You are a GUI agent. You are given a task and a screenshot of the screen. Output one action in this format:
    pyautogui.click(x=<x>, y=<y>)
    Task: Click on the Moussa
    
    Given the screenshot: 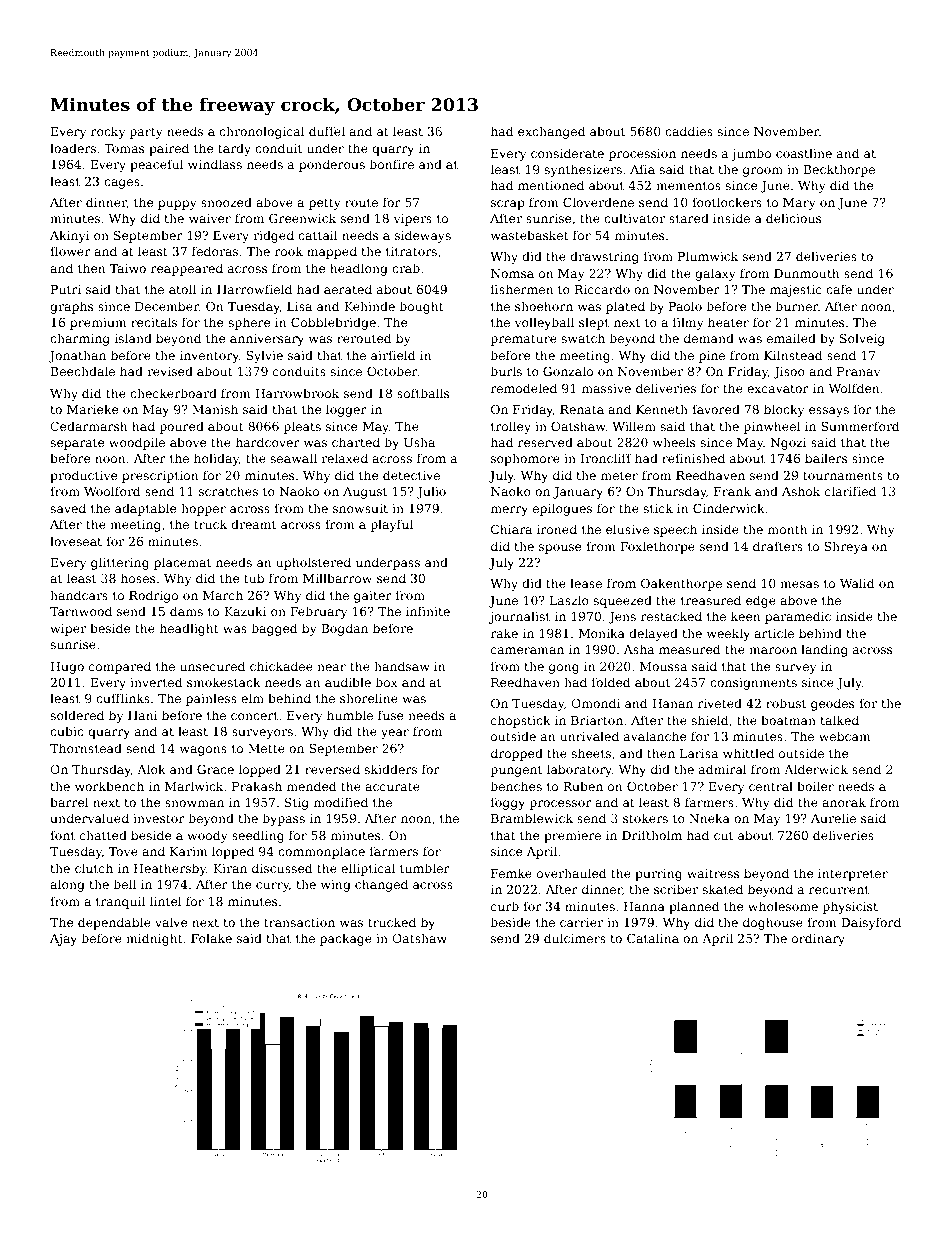 What is the action you would take?
    pyautogui.click(x=663, y=666)
